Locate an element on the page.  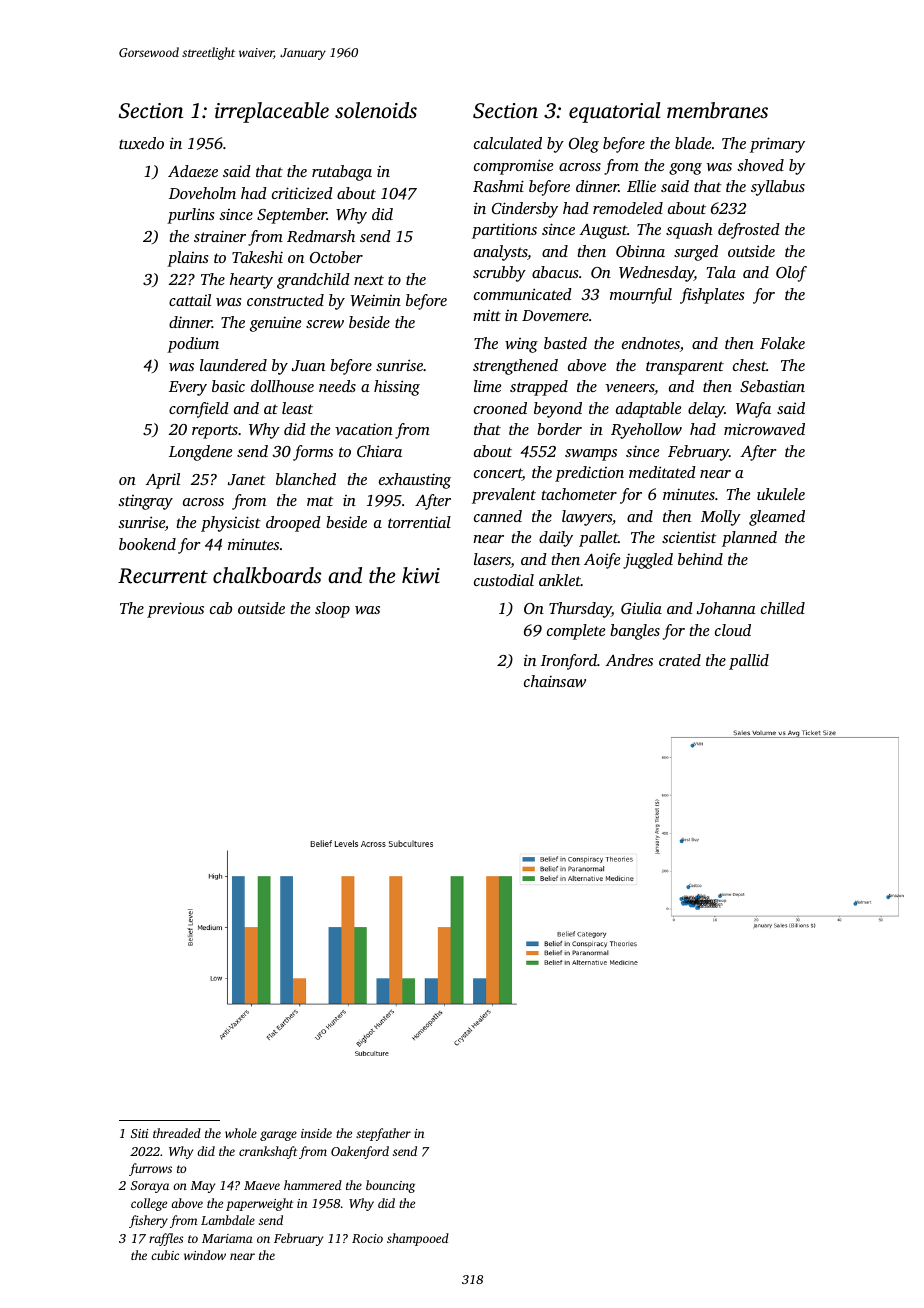
previous is located at coordinates (175, 610).
